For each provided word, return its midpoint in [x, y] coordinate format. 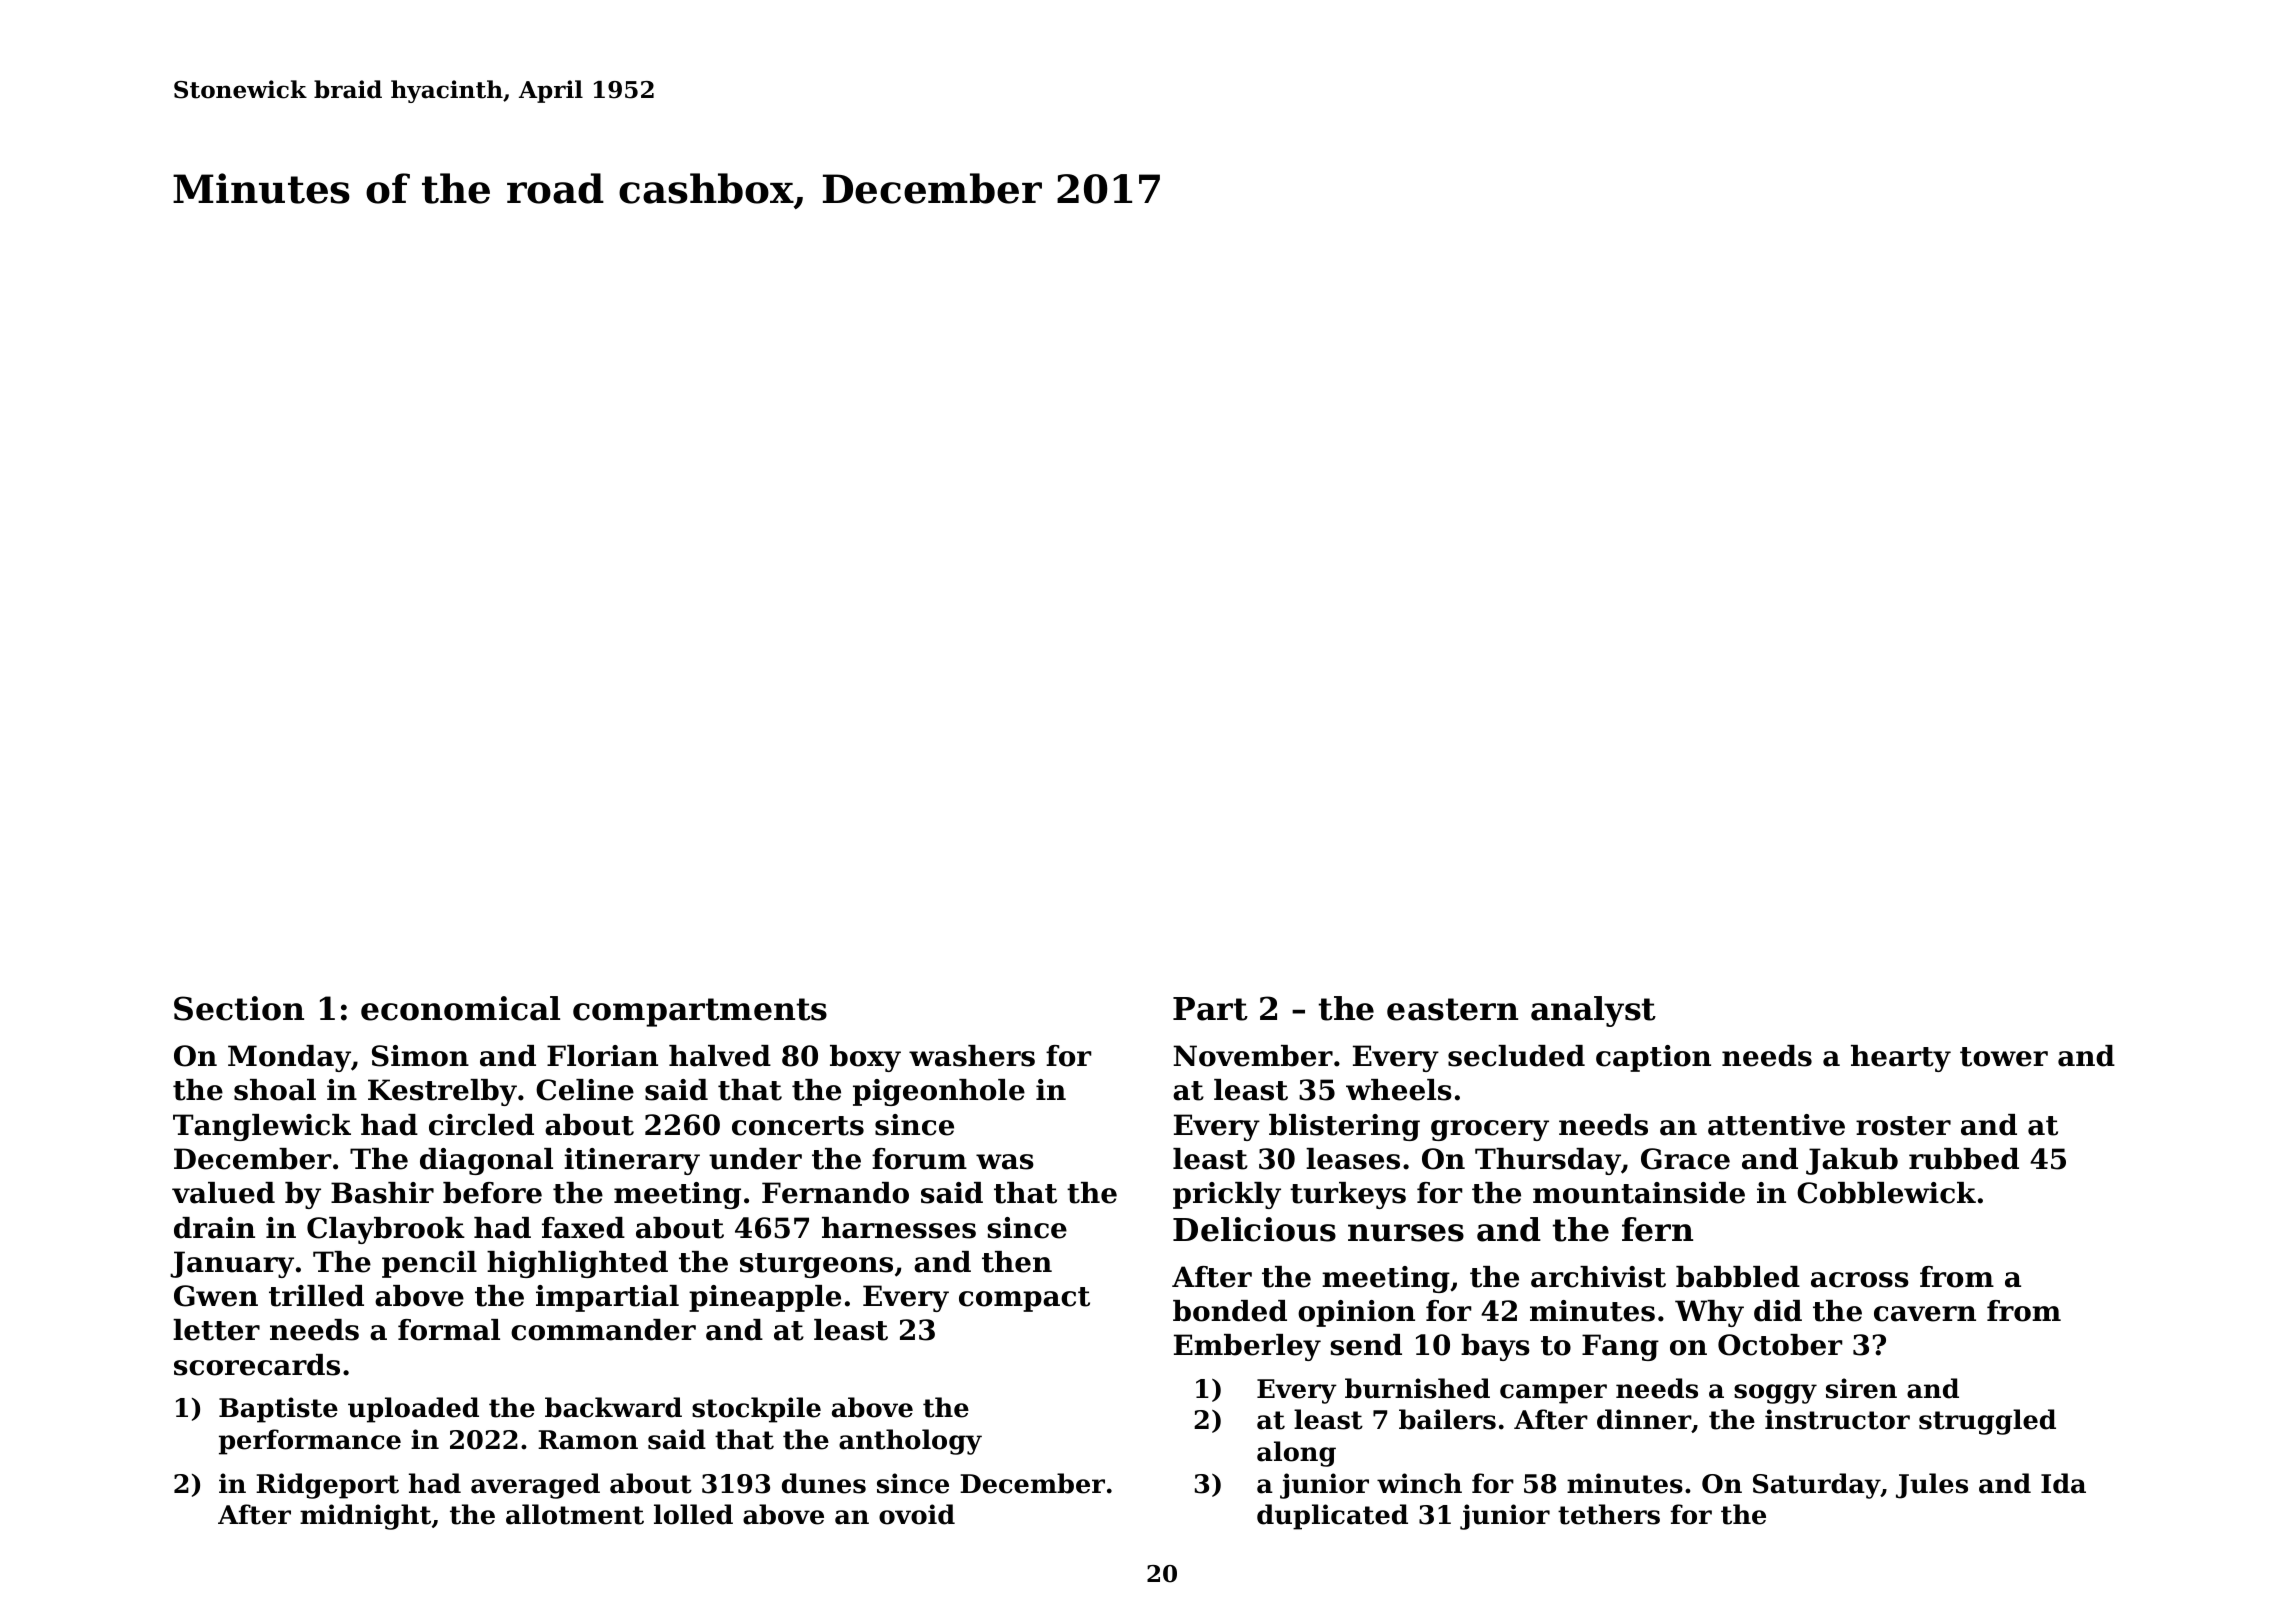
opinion [1356, 1313]
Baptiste [278, 1410]
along [1296, 1454]
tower [2004, 1057]
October [1780, 1345]
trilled [316, 1296]
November [1253, 1056]
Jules [1932, 1486]
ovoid [917, 1514]
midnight [365, 1517]
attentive [1776, 1125]
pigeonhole [939, 1092]
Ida [2063, 1483]
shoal [275, 1090]
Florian [602, 1056]
